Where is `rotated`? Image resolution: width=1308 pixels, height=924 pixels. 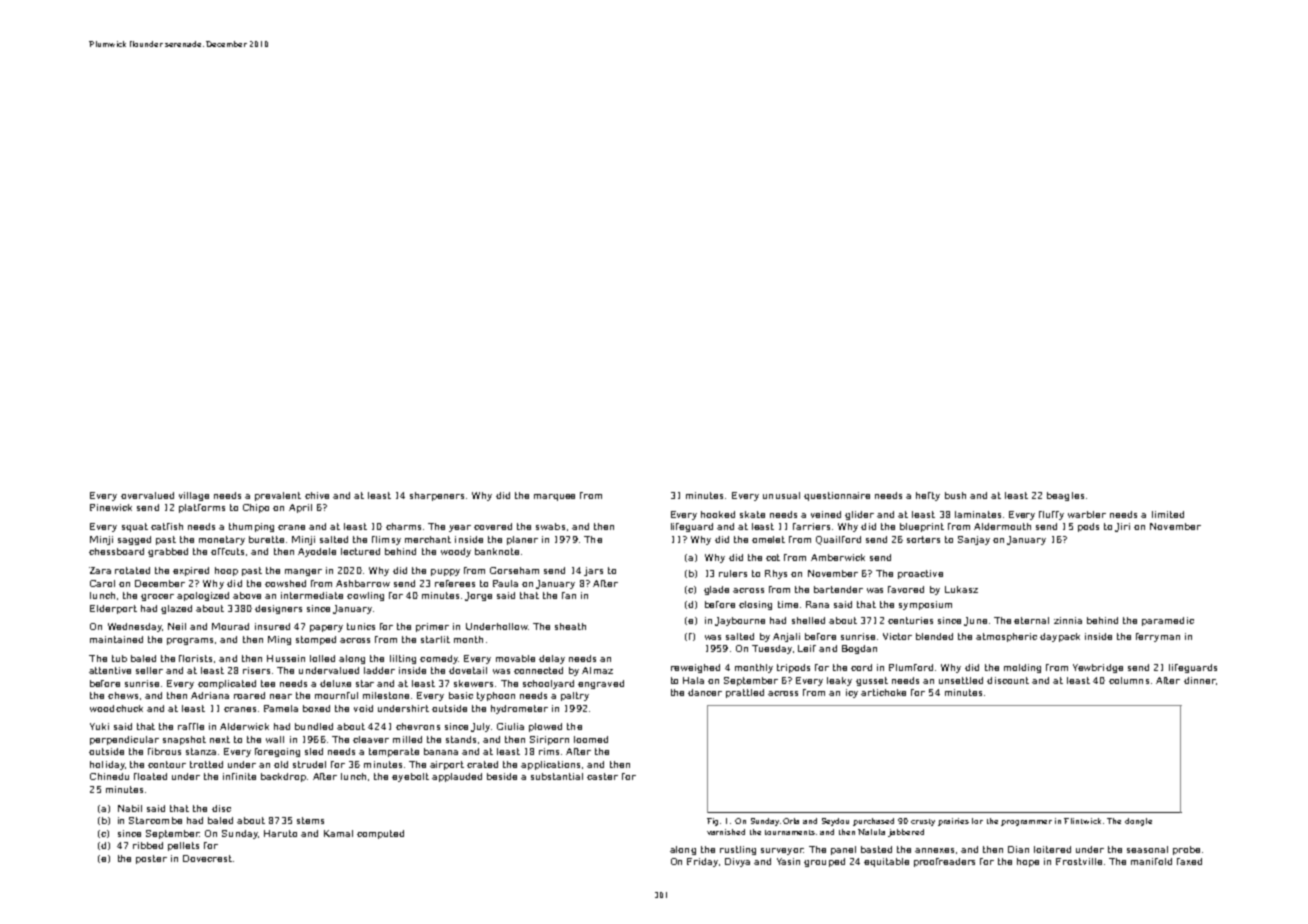
rotated is located at coordinates (132, 570).
